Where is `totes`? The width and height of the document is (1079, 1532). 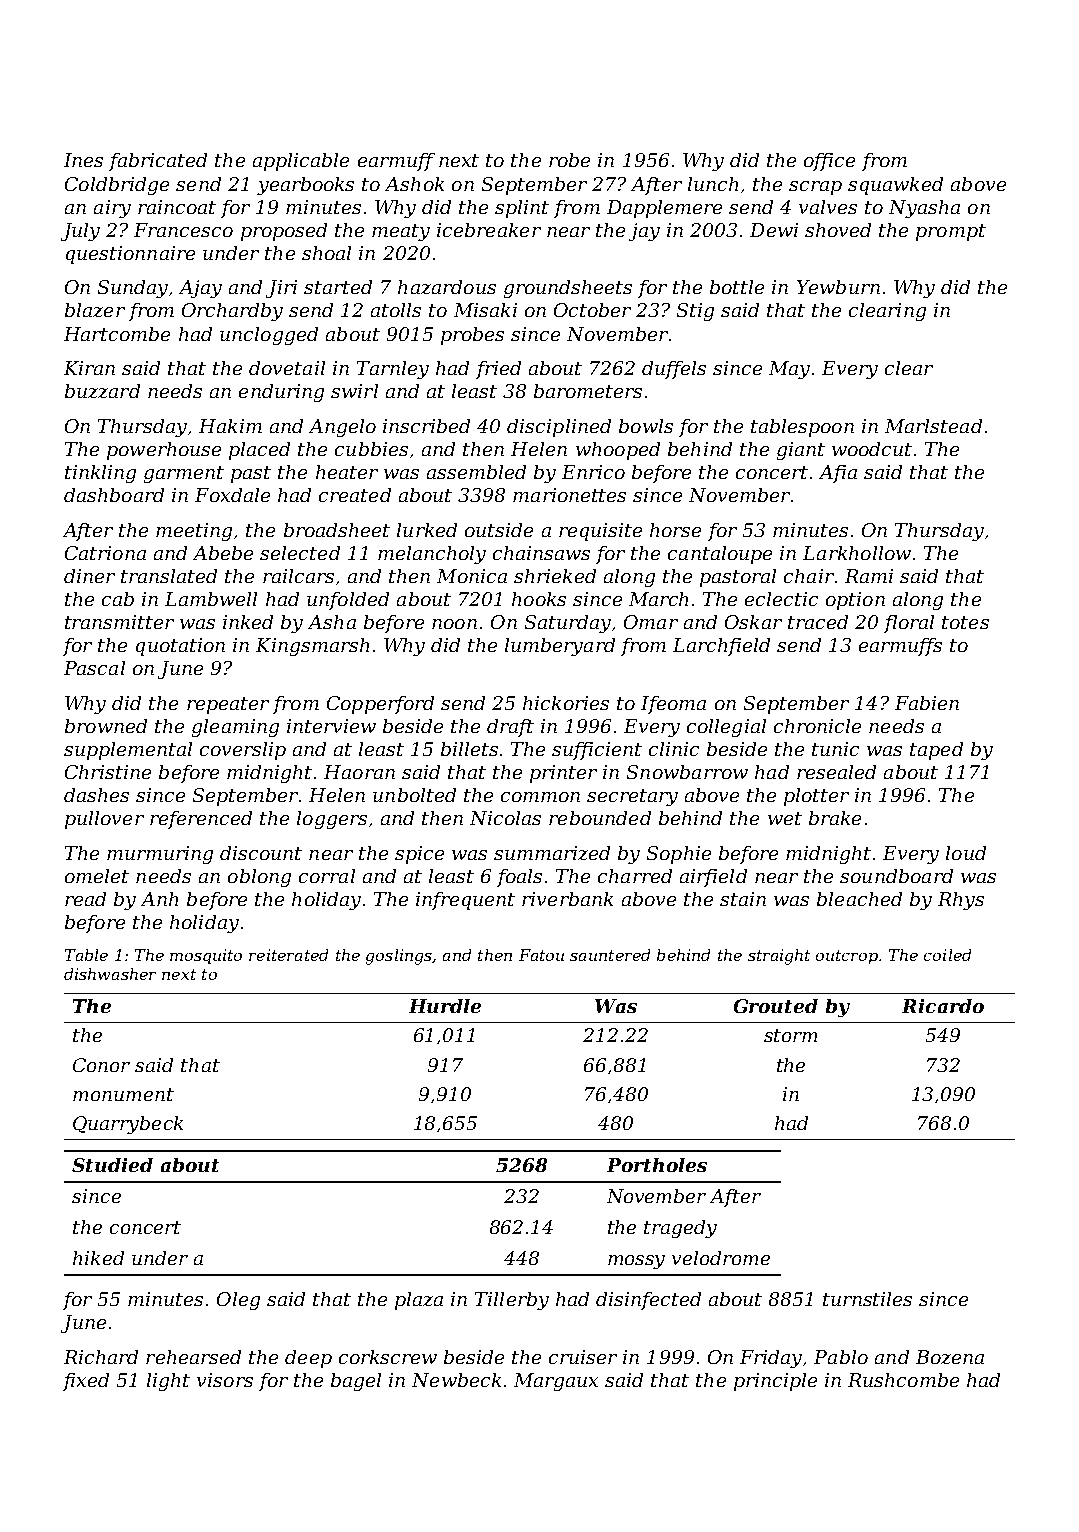 totes is located at coordinates (965, 622).
